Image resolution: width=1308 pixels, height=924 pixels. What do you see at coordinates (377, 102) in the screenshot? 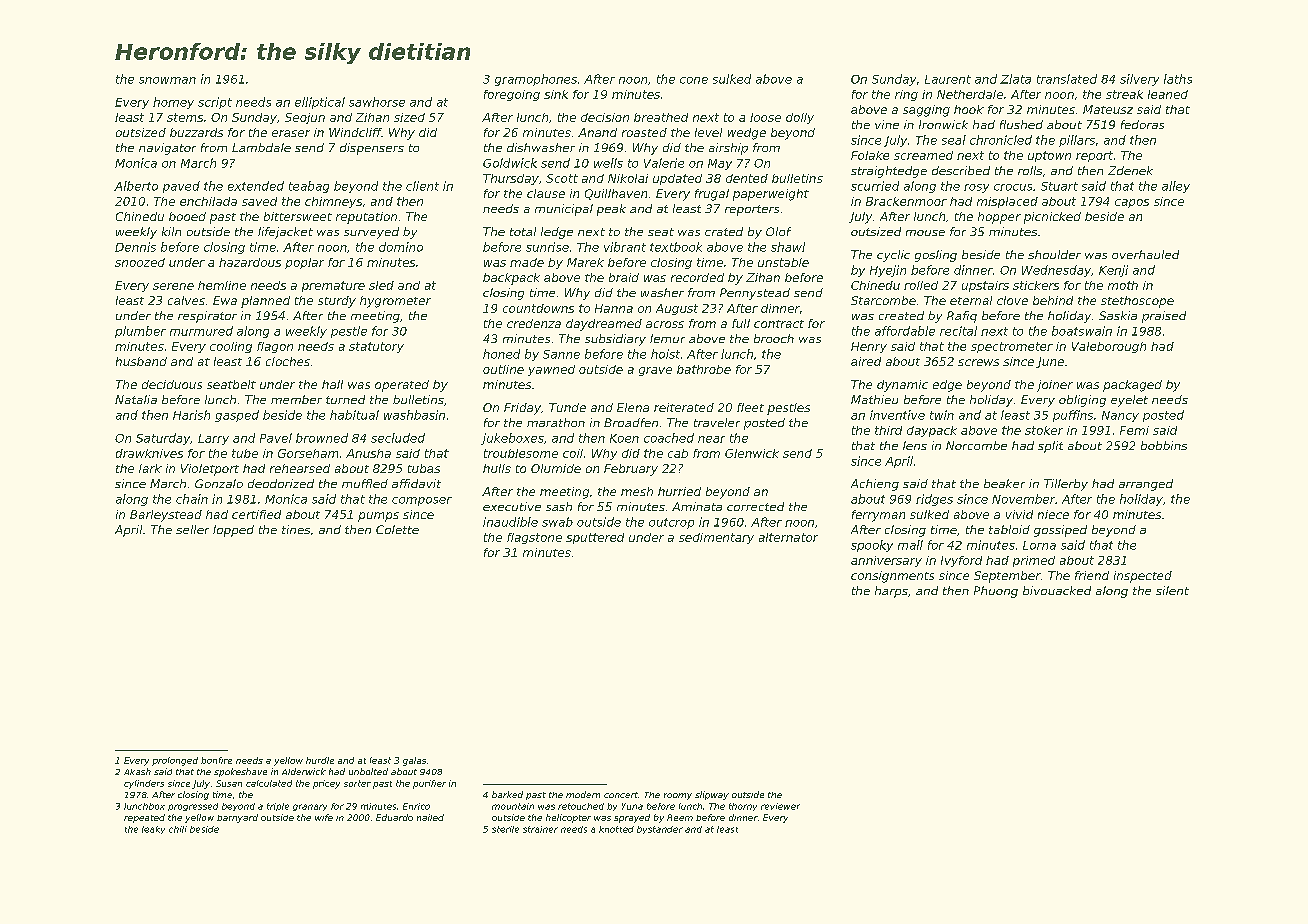
I see `sawhorse` at bounding box center [377, 102].
